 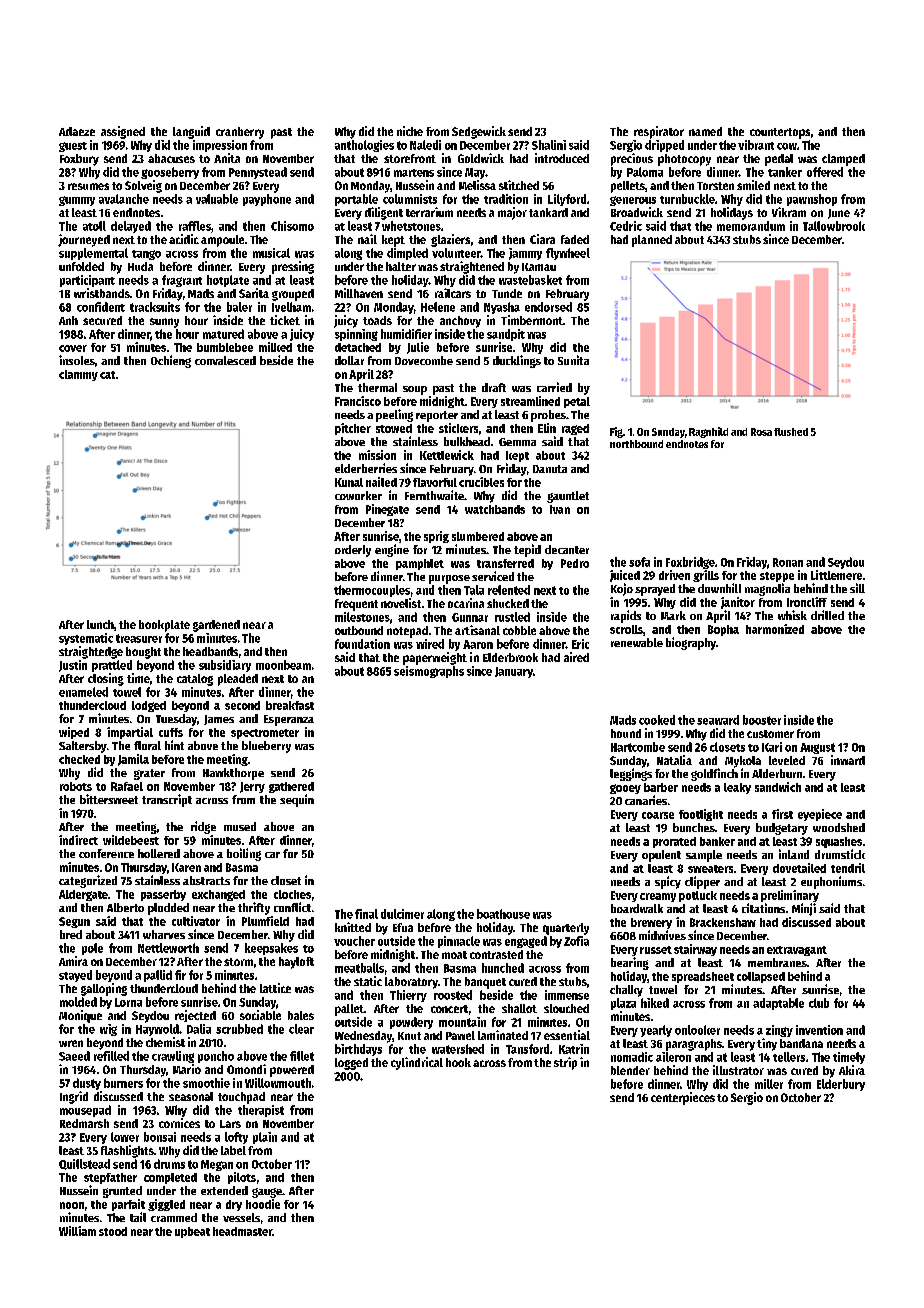 I want to click on Ochieng, so click(x=171, y=361).
